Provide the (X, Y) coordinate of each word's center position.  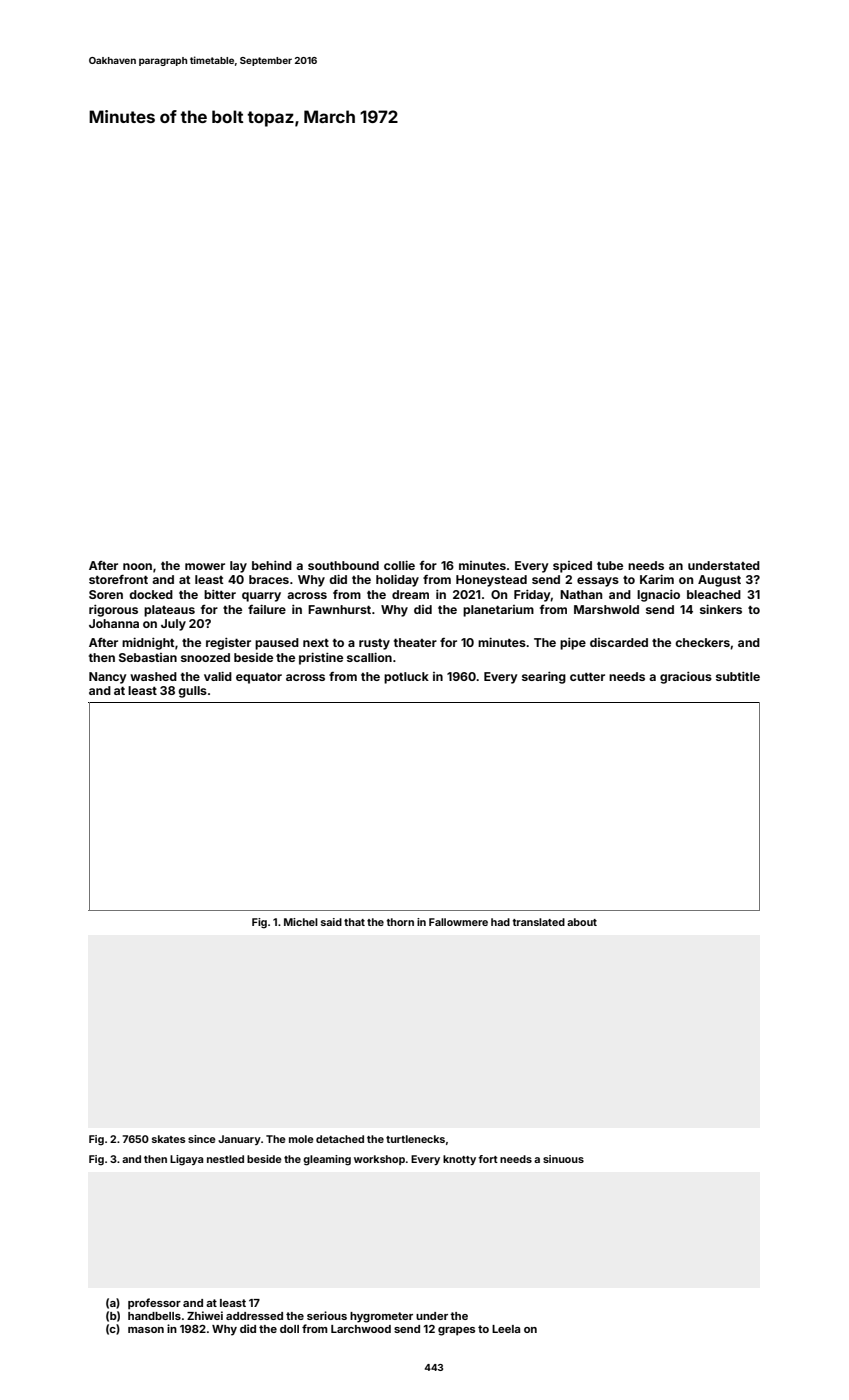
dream (410, 594)
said (331, 922)
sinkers (721, 609)
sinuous (563, 1159)
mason (146, 1330)
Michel (301, 922)
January (239, 1140)
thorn (400, 922)
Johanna (114, 623)
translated (539, 922)
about (582, 922)
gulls (192, 692)
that (354, 922)
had (500, 922)
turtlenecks (415, 1139)
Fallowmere (458, 922)
